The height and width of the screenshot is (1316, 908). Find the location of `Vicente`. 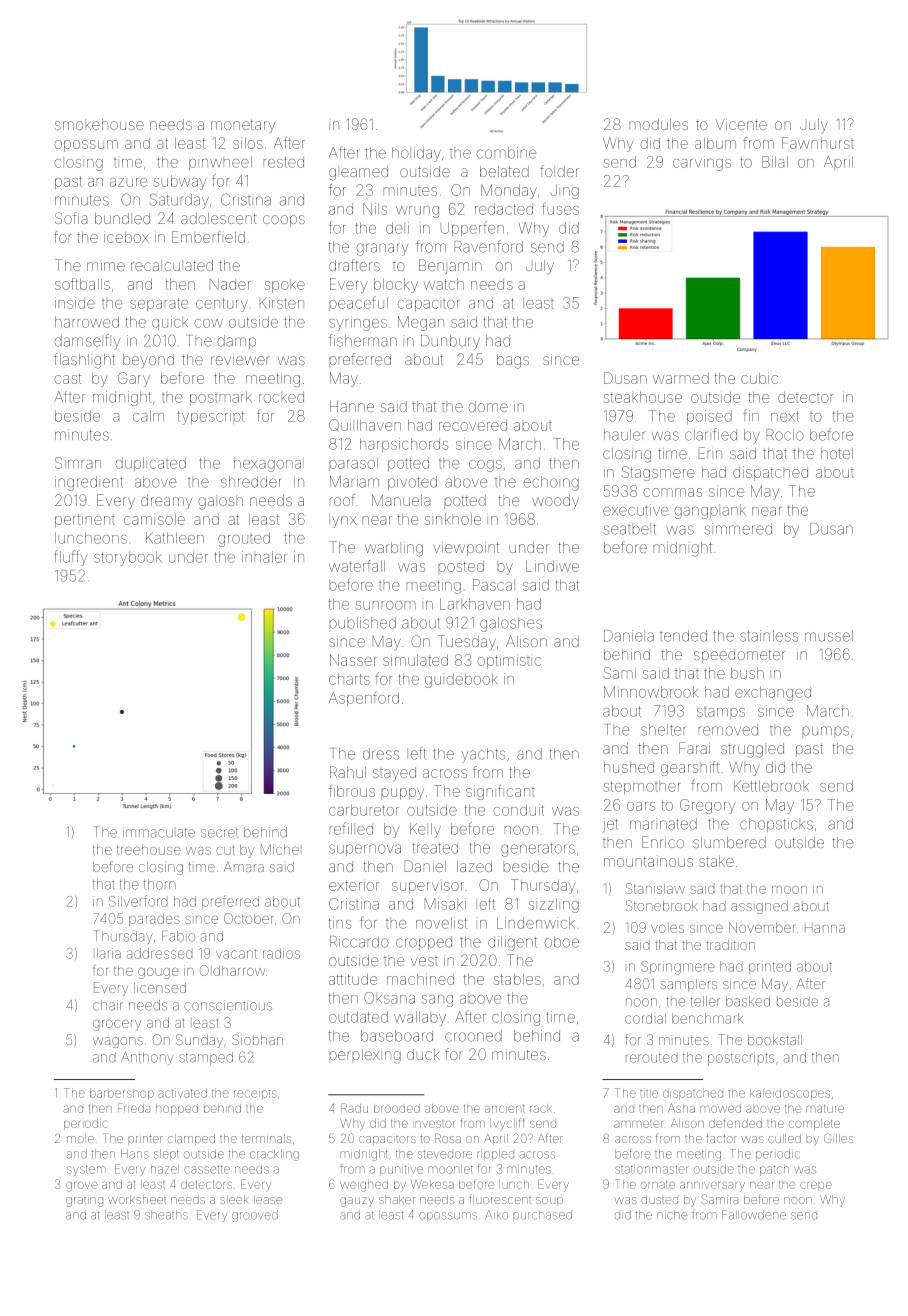

Vicente is located at coordinates (741, 124).
